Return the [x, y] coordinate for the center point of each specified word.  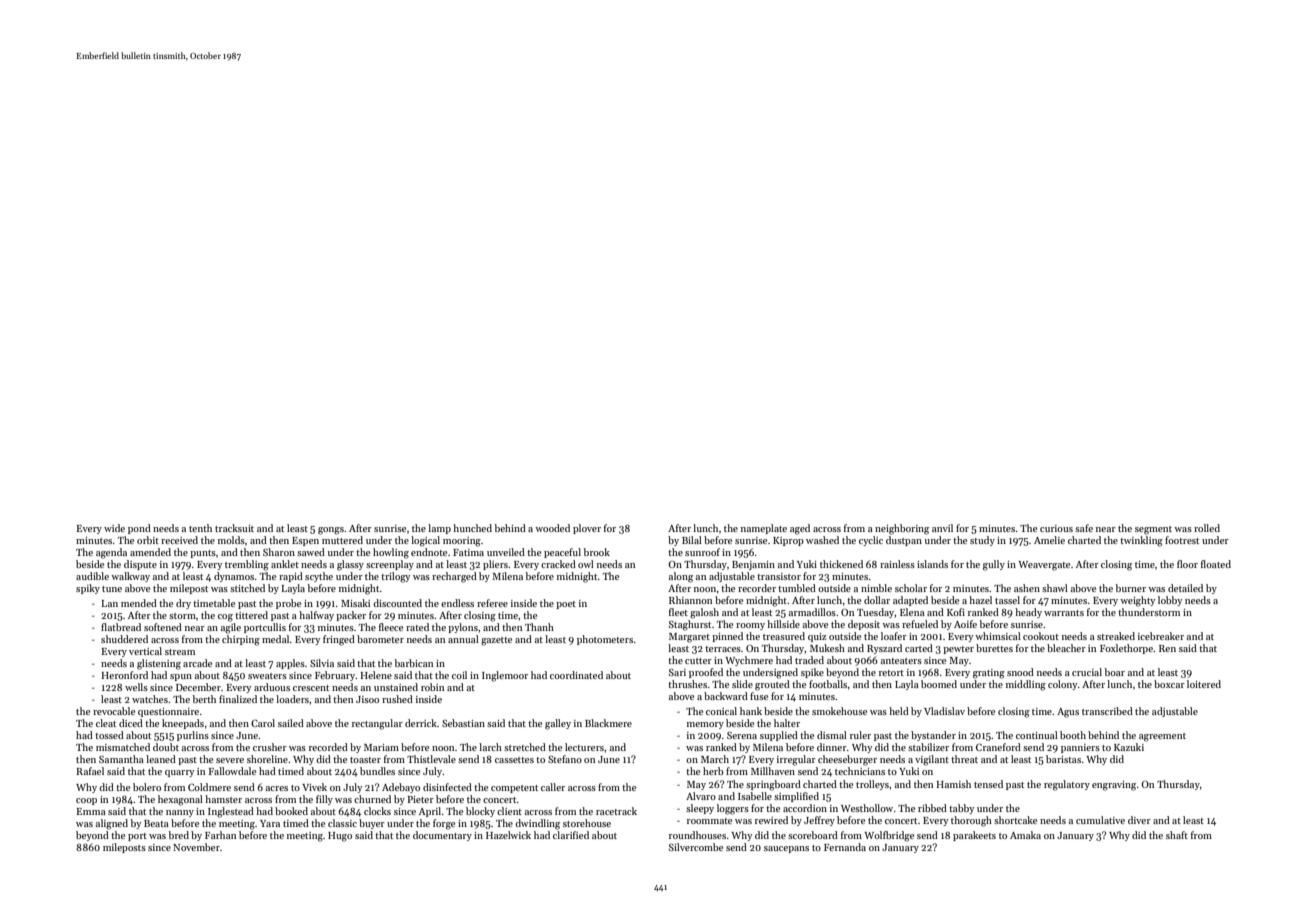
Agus [1068, 713]
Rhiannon [690, 600]
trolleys [872, 785]
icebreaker [1161, 636]
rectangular [377, 724]
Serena [742, 735]
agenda [111, 553]
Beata [156, 823]
